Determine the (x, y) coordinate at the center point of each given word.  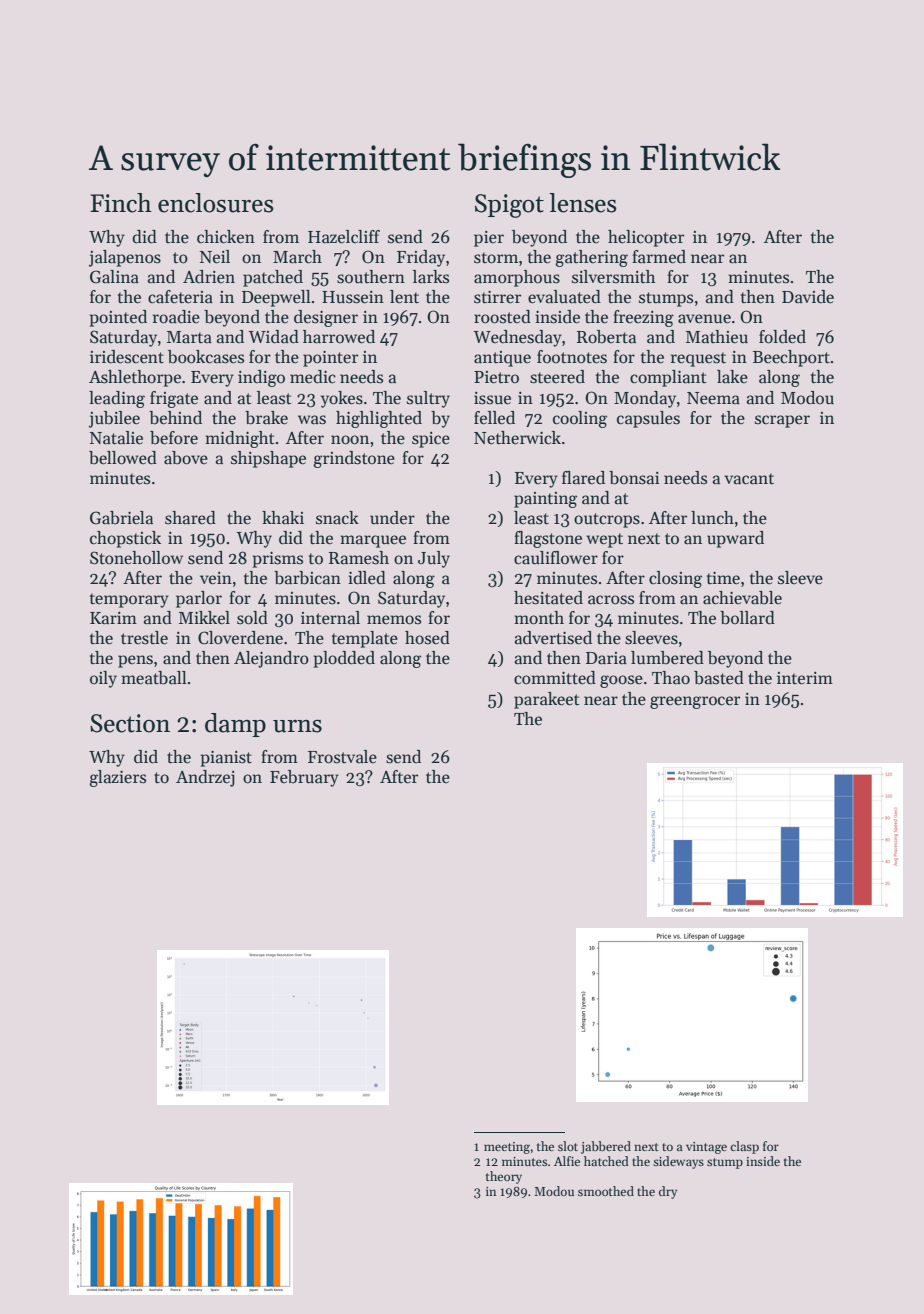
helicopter (646, 238)
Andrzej (205, 778)
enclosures (216, 203)
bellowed (123, 458)
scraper (782, 421)
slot (568, 1146)
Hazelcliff (344, 237)
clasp (744, 1147)
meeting (507, 1148)
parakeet (547, 700)
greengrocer (695, 702)
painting (545, 500)
